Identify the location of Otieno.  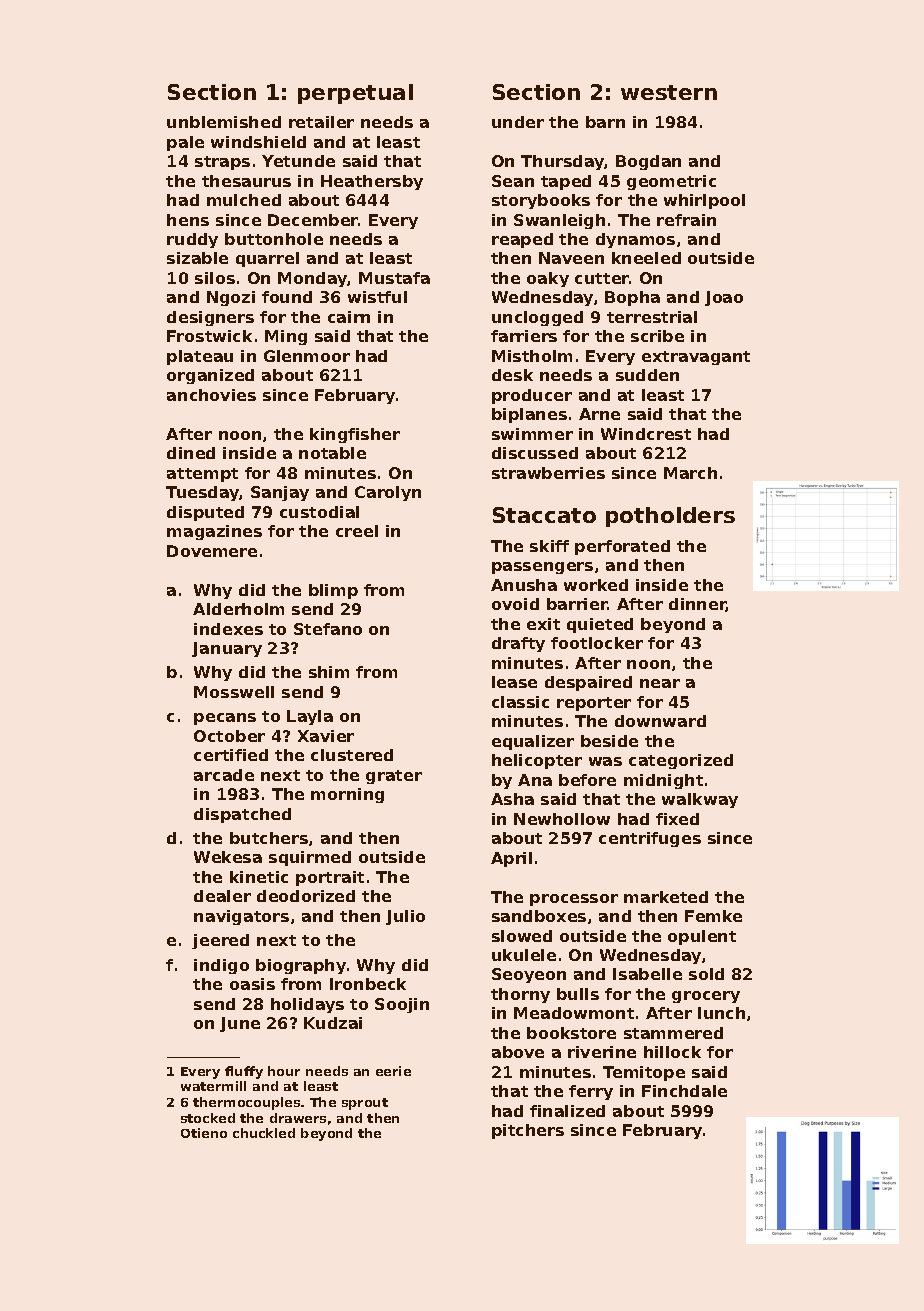
(204, 1133).
